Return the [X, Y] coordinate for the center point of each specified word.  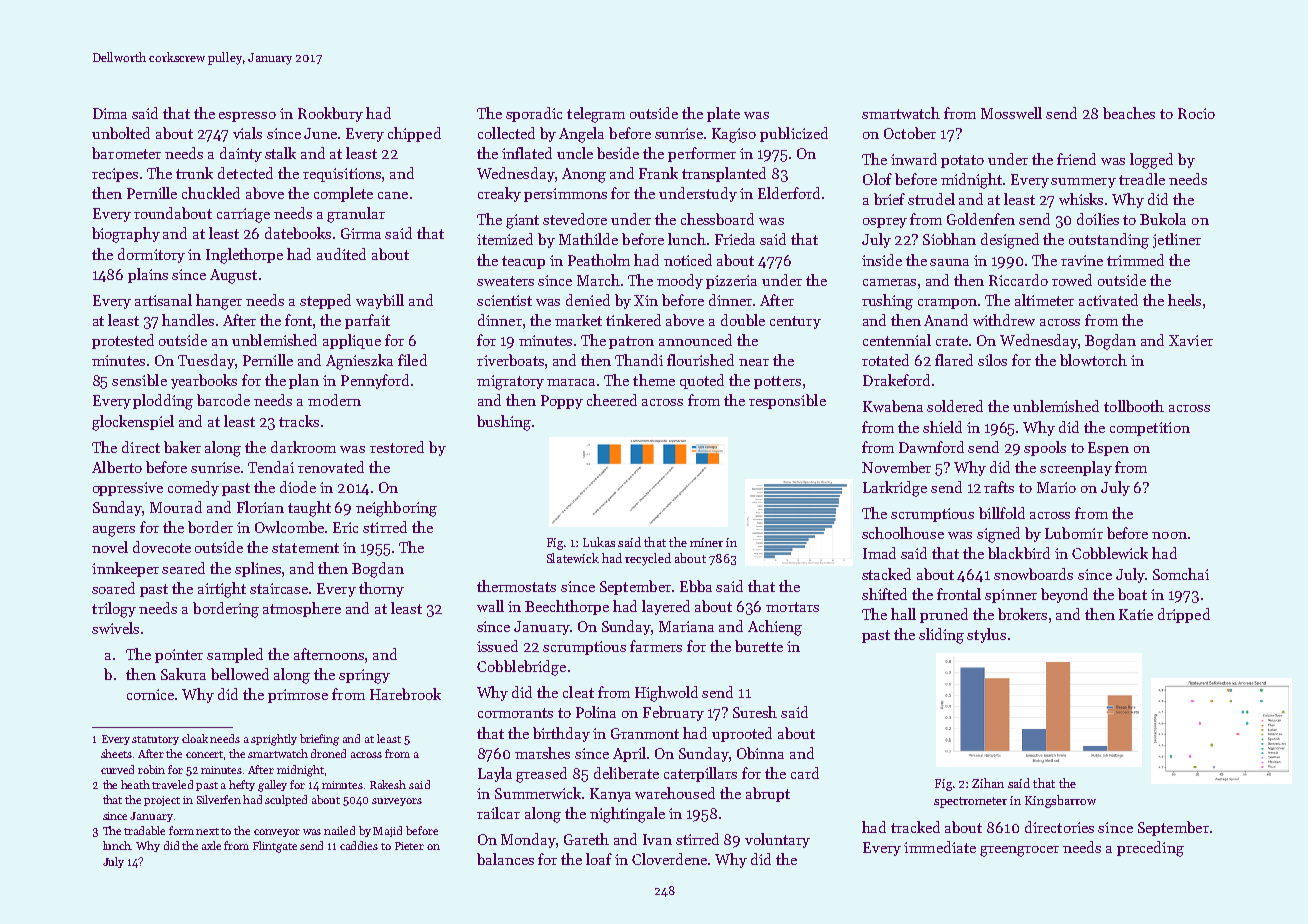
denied [588, 300]
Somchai [1181, 574]
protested [123, 341]
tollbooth [1134, 406]
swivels [115, 628]
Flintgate [275, 847]
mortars [792, 607]
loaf [599, 859]
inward [914, 159]
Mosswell [1011, 113]
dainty [241, 154]
